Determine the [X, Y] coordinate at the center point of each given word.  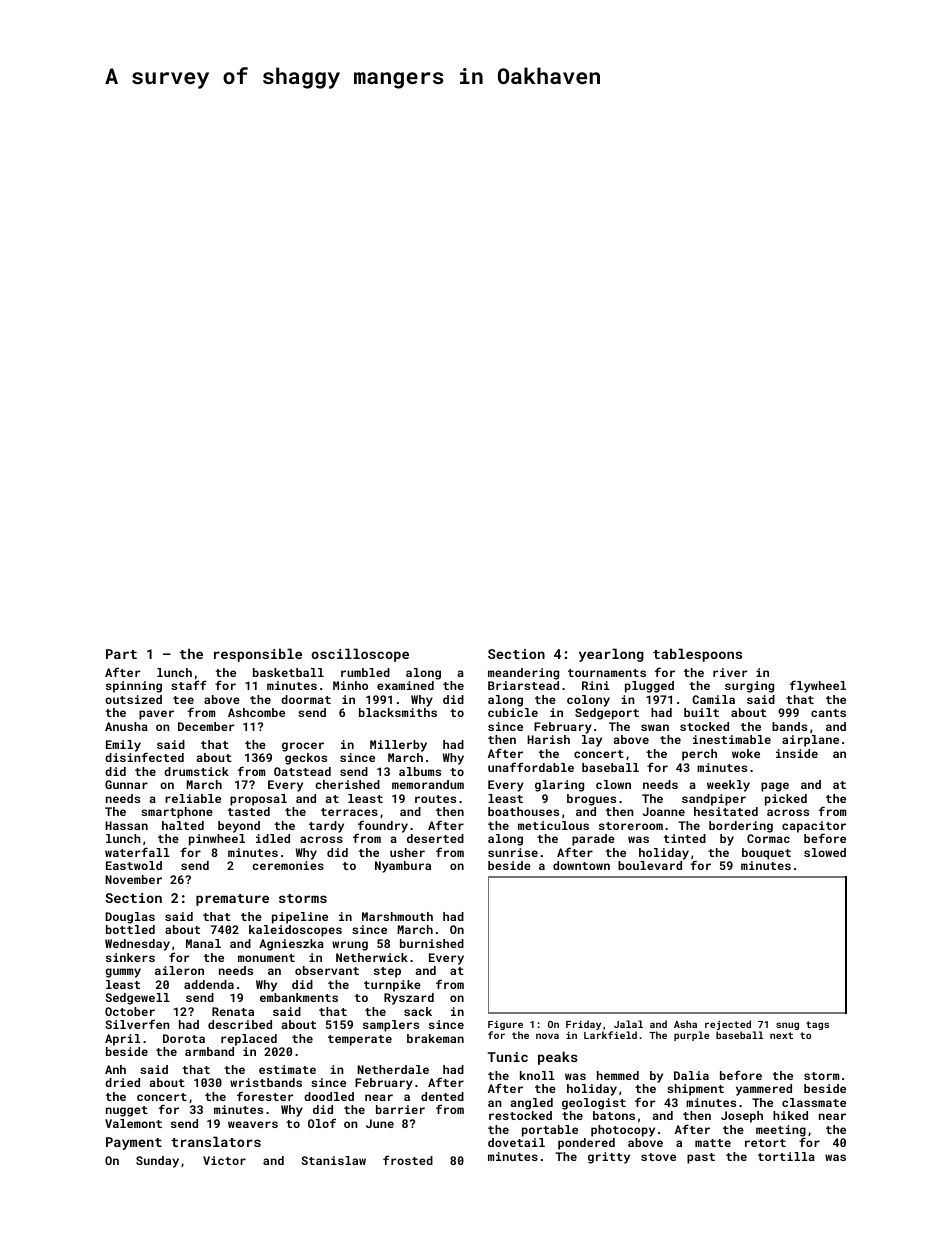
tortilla [786, 1156]
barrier [400, 1109]
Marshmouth [397, 916]
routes [435, 799]
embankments [299, 997]
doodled [329, 1096]
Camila [713, 699]
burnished [432, 943]
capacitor [814, 827]
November [133, 879]
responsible [258, 655]
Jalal [628, 1024]
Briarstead [523, 685]
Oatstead [302, 771]
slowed [825, 852]
